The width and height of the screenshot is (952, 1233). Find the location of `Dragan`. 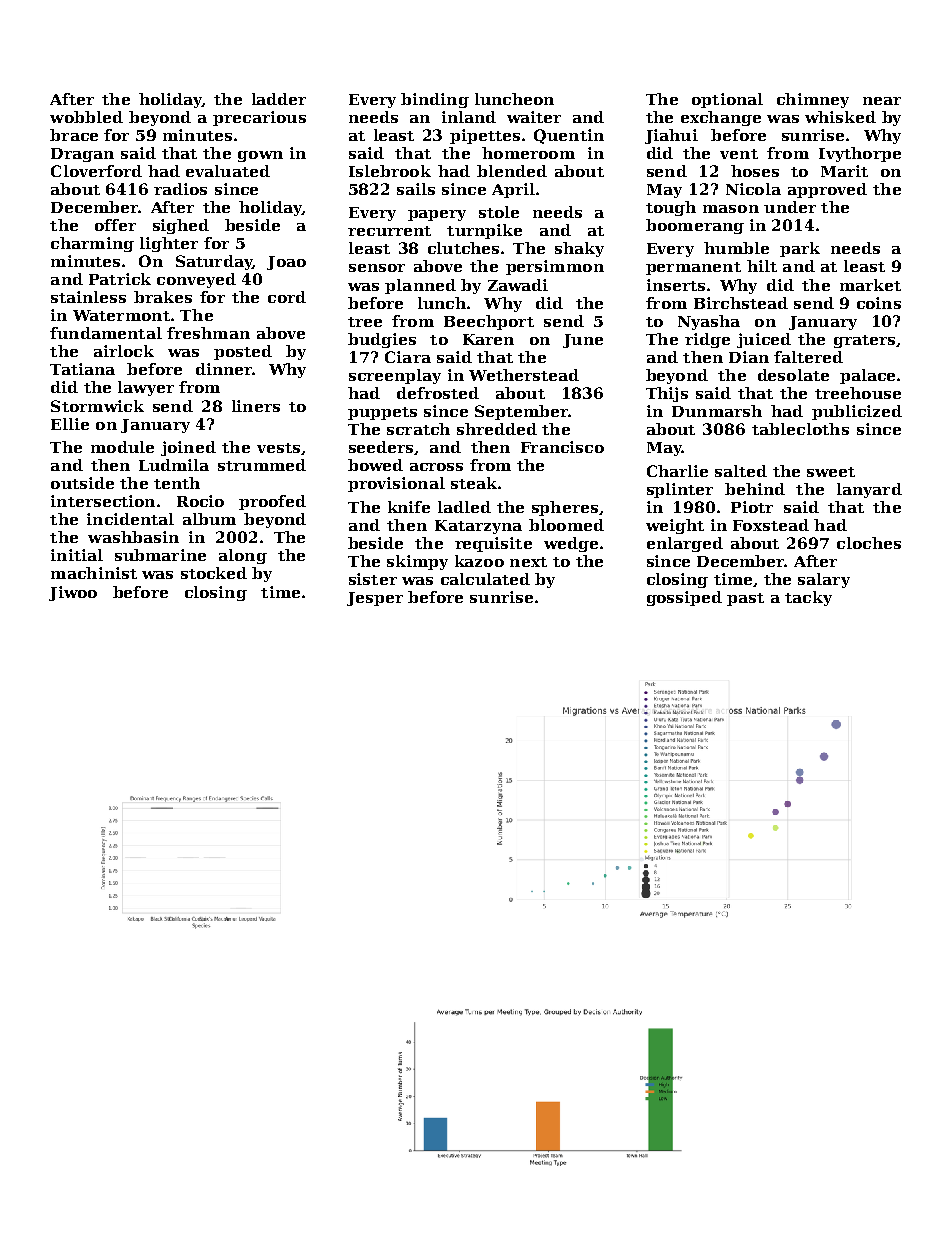

Dragan is located at coordinates (82, 155).
